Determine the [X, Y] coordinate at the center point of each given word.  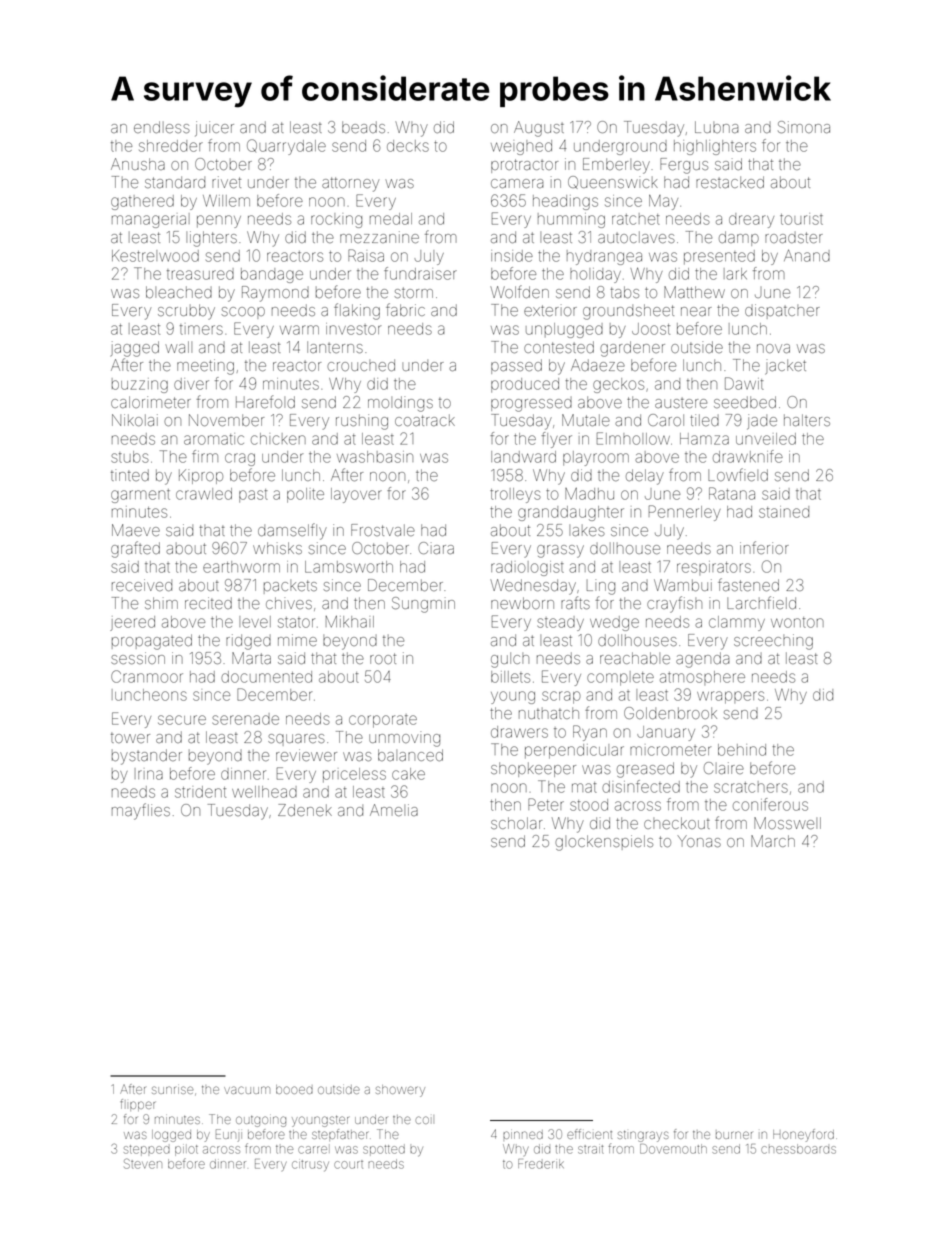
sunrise [172, 1090]
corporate [383, 721]
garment [140, 496]
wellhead [264, 792]
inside [512, 256]
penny [219, 221]
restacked [730, 182]
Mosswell [787, 823]
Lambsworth [349, 567]
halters [807, 420]
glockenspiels [604, 843]
